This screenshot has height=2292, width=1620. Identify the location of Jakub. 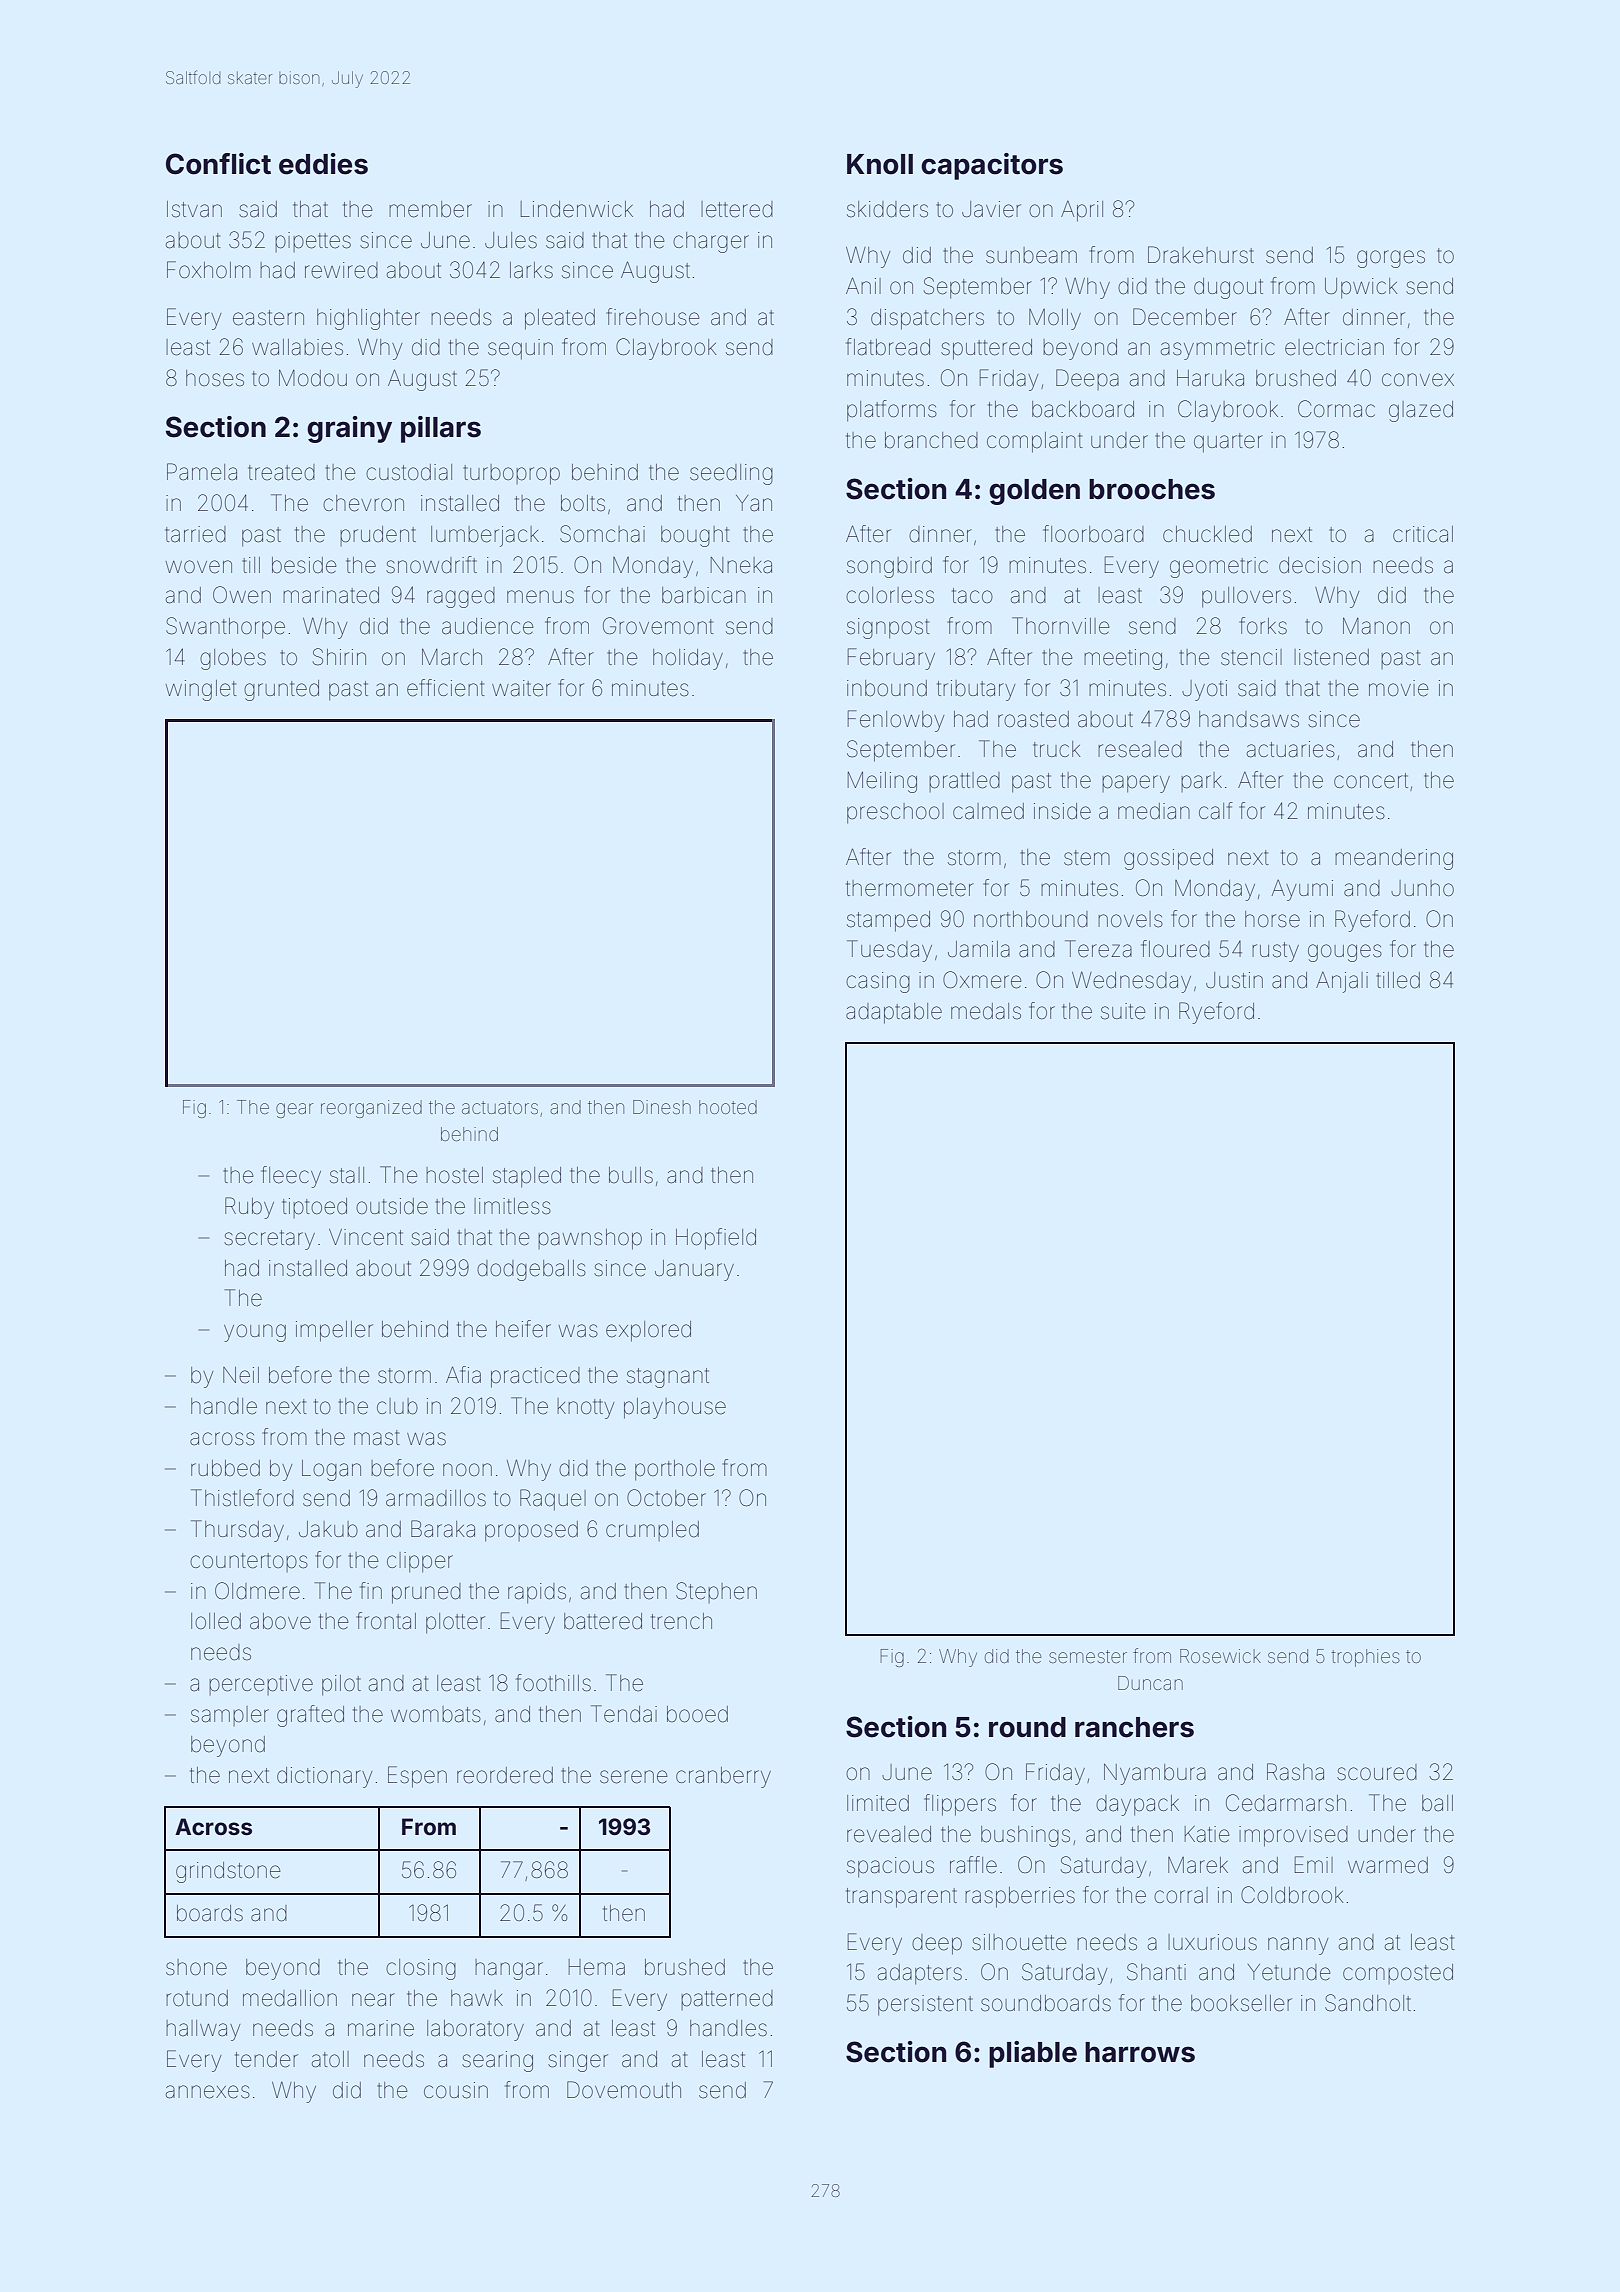
(328, 1529).
